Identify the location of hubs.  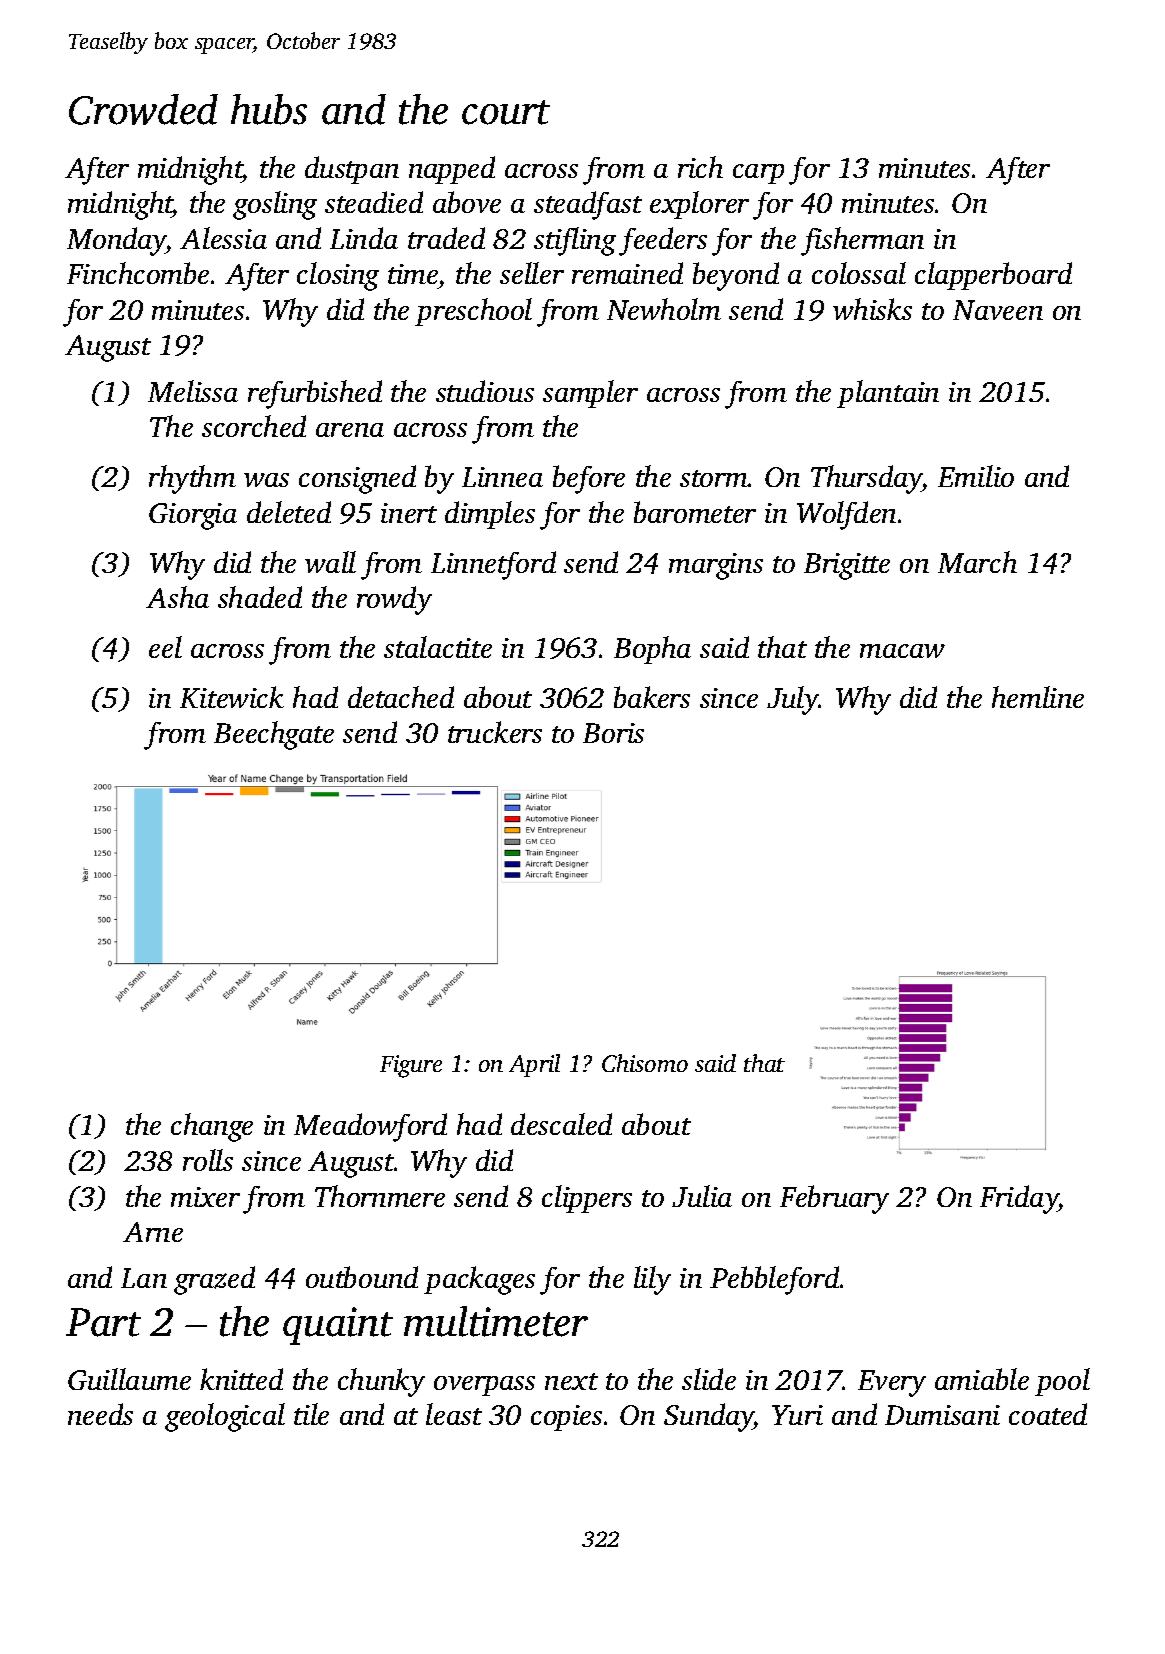
(269, 109).
